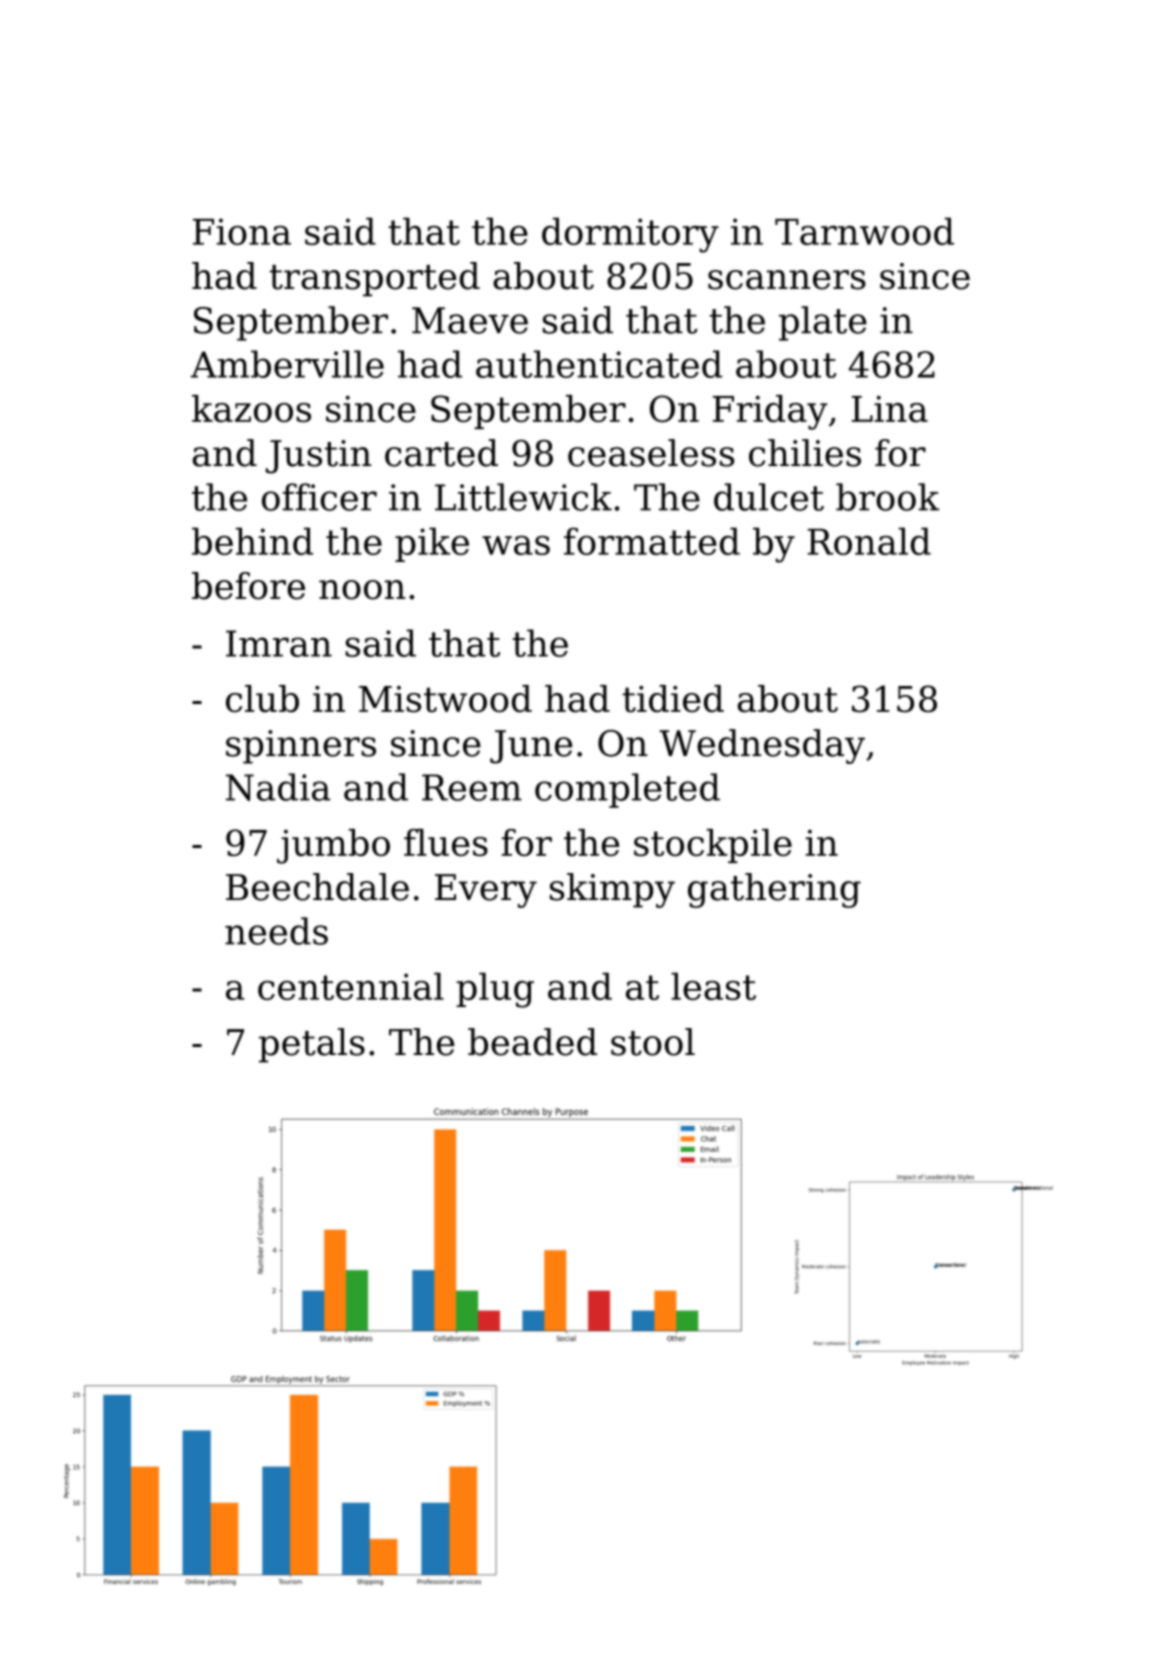  I want to click on Maeve, so click(470, 320).
